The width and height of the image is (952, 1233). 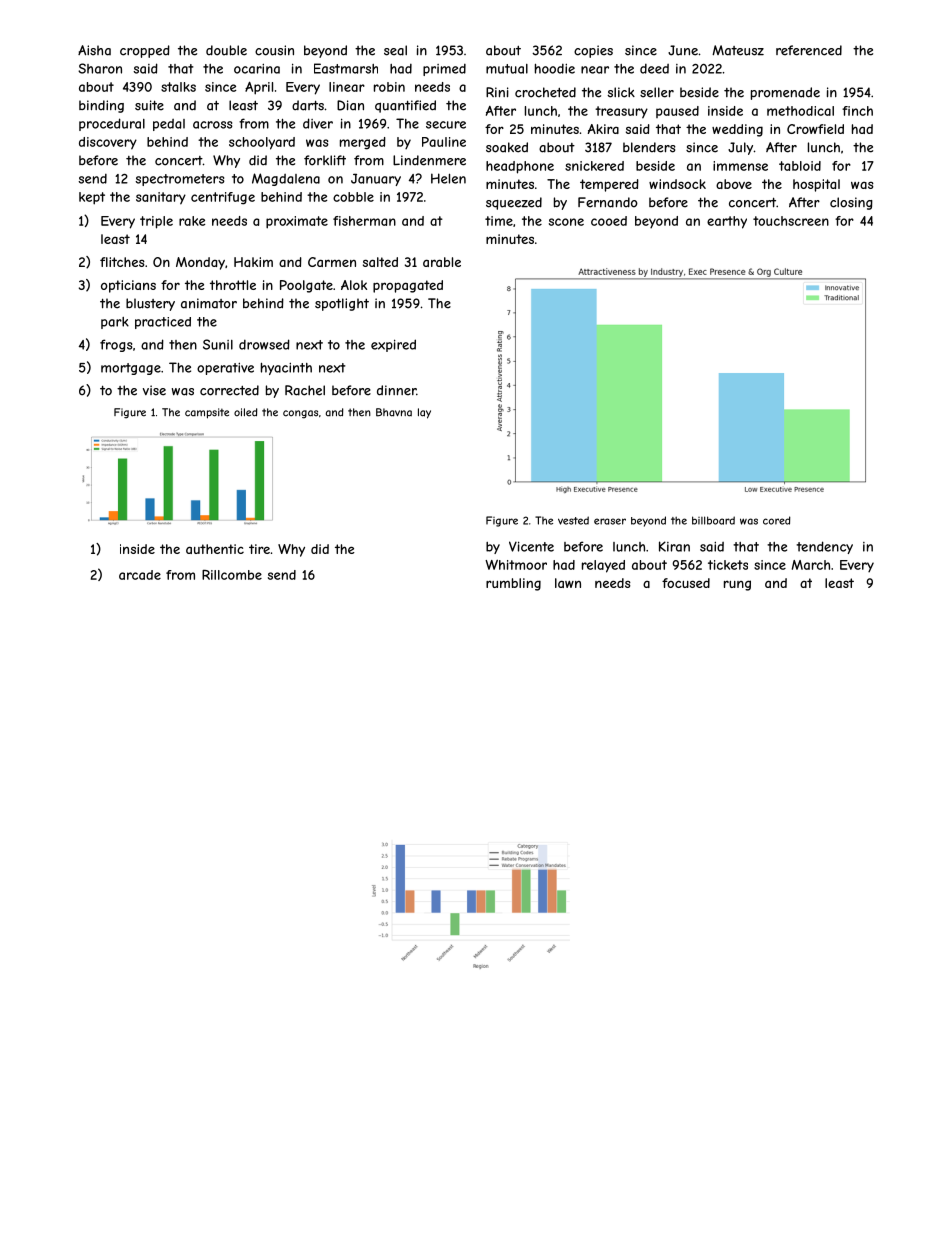 What do you see at coordinates (394, 412) in the image?
I see `Bhavna` at bounding box center [394, 412].
